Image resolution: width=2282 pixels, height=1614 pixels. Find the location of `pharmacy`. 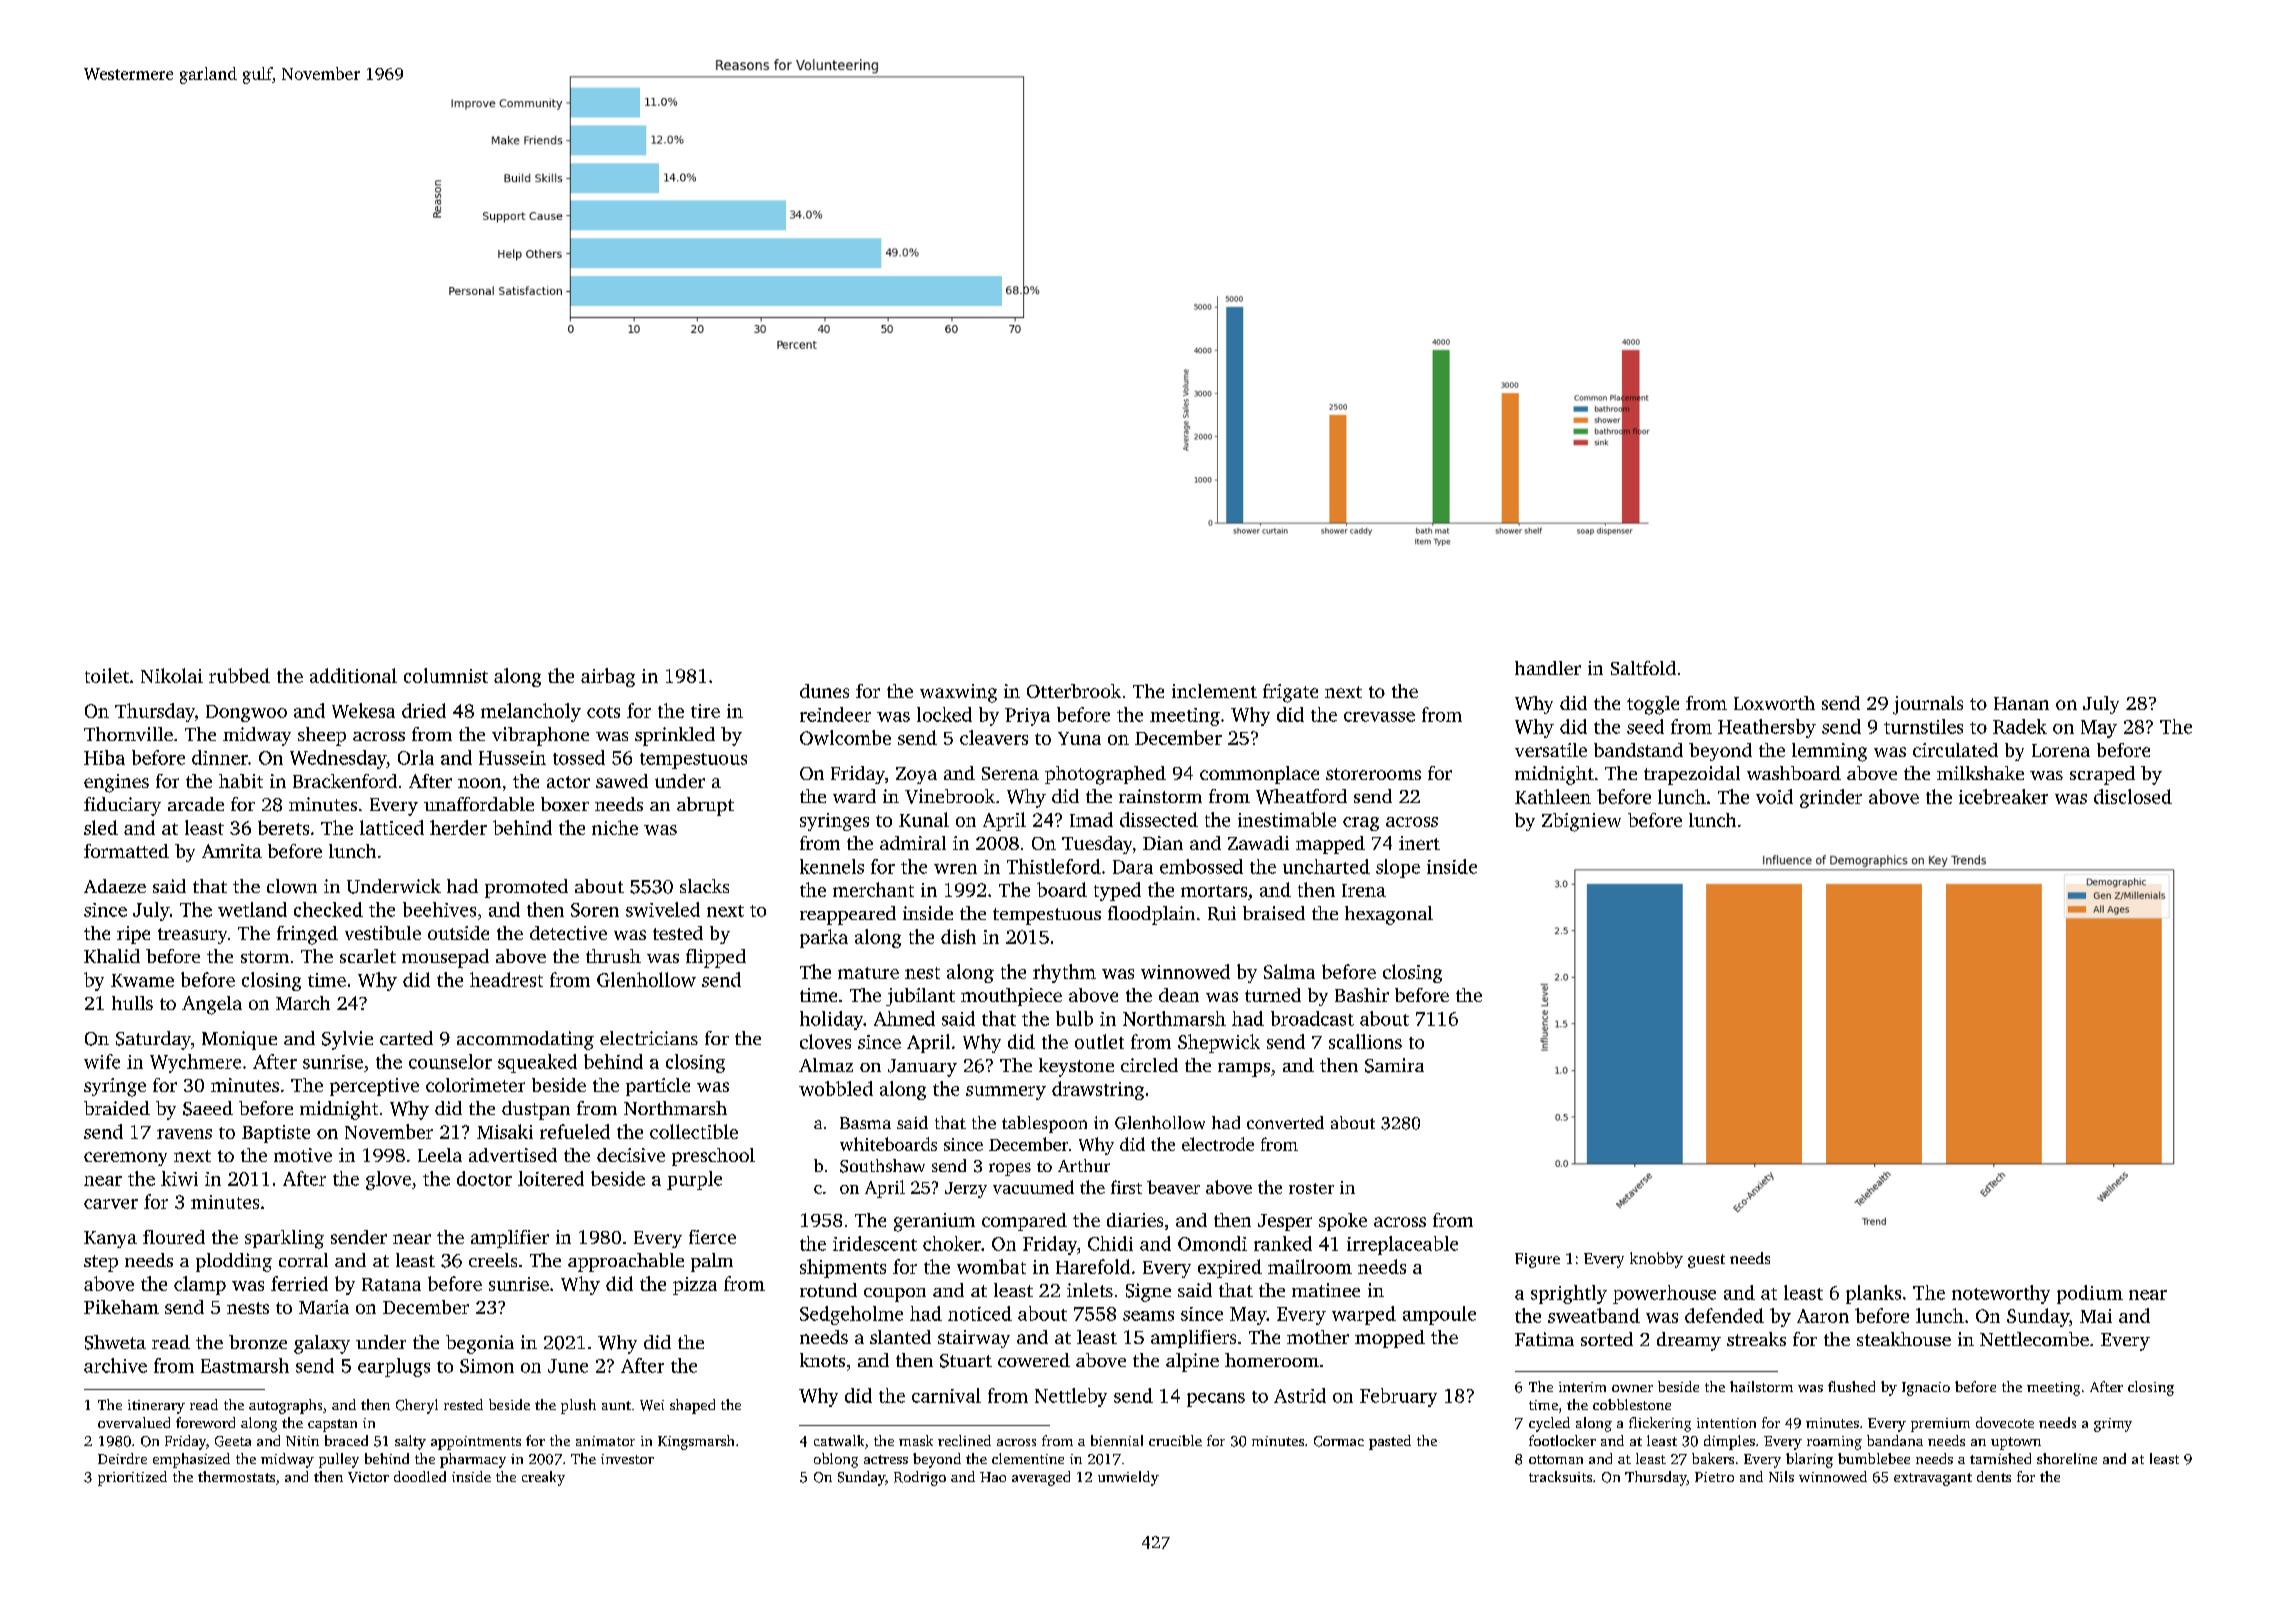

pharmacy is located at coordinates (473, 1460).
